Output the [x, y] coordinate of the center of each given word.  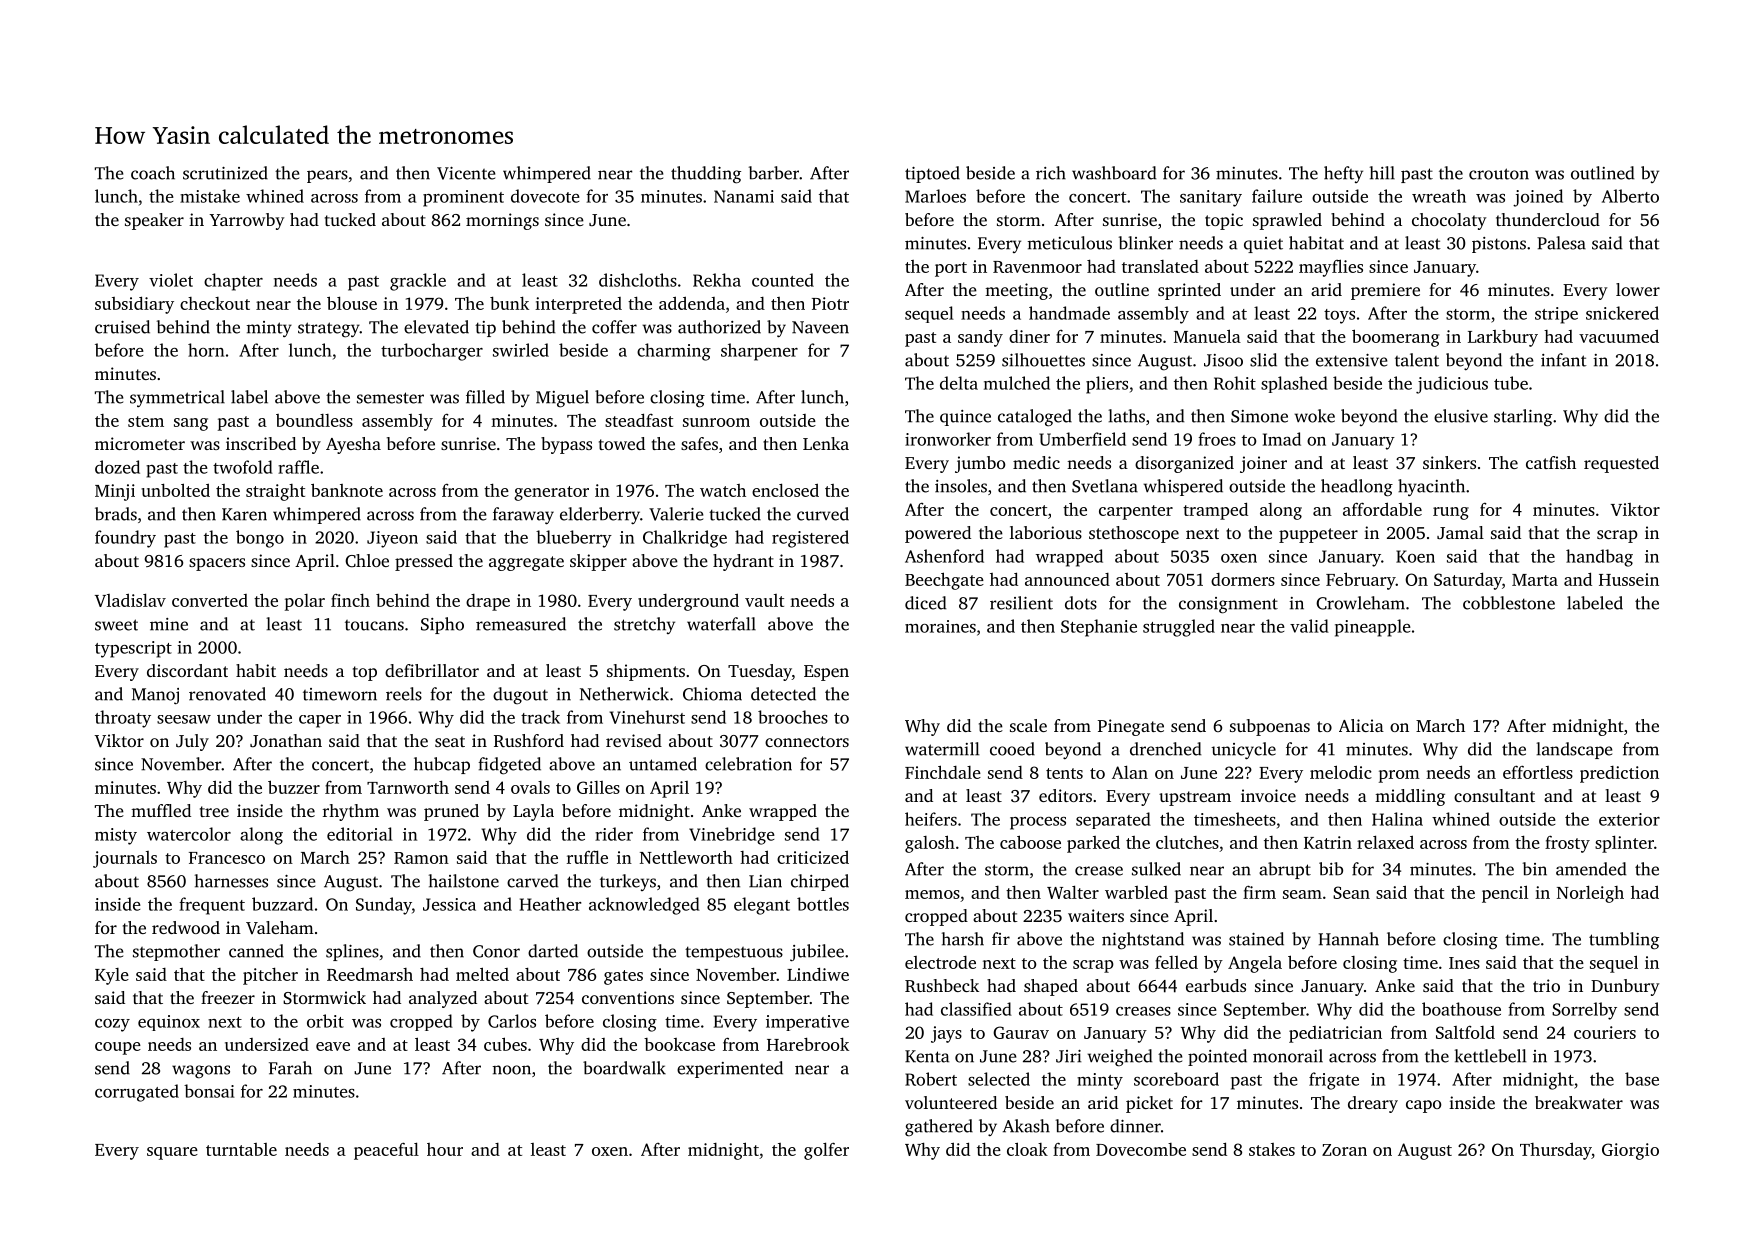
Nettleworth [686, 857]
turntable [241, 1149]
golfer [826, 1151]
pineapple [1373, 628]
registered [810, 539]
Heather [550, 904]
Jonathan [286, 740]
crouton [1499, 174]
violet [171, 280]
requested [1621, 464]
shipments [646, 672]
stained [1256, 939]
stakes [1272, 1149]
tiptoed [932, 174]
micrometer [140, 443]
